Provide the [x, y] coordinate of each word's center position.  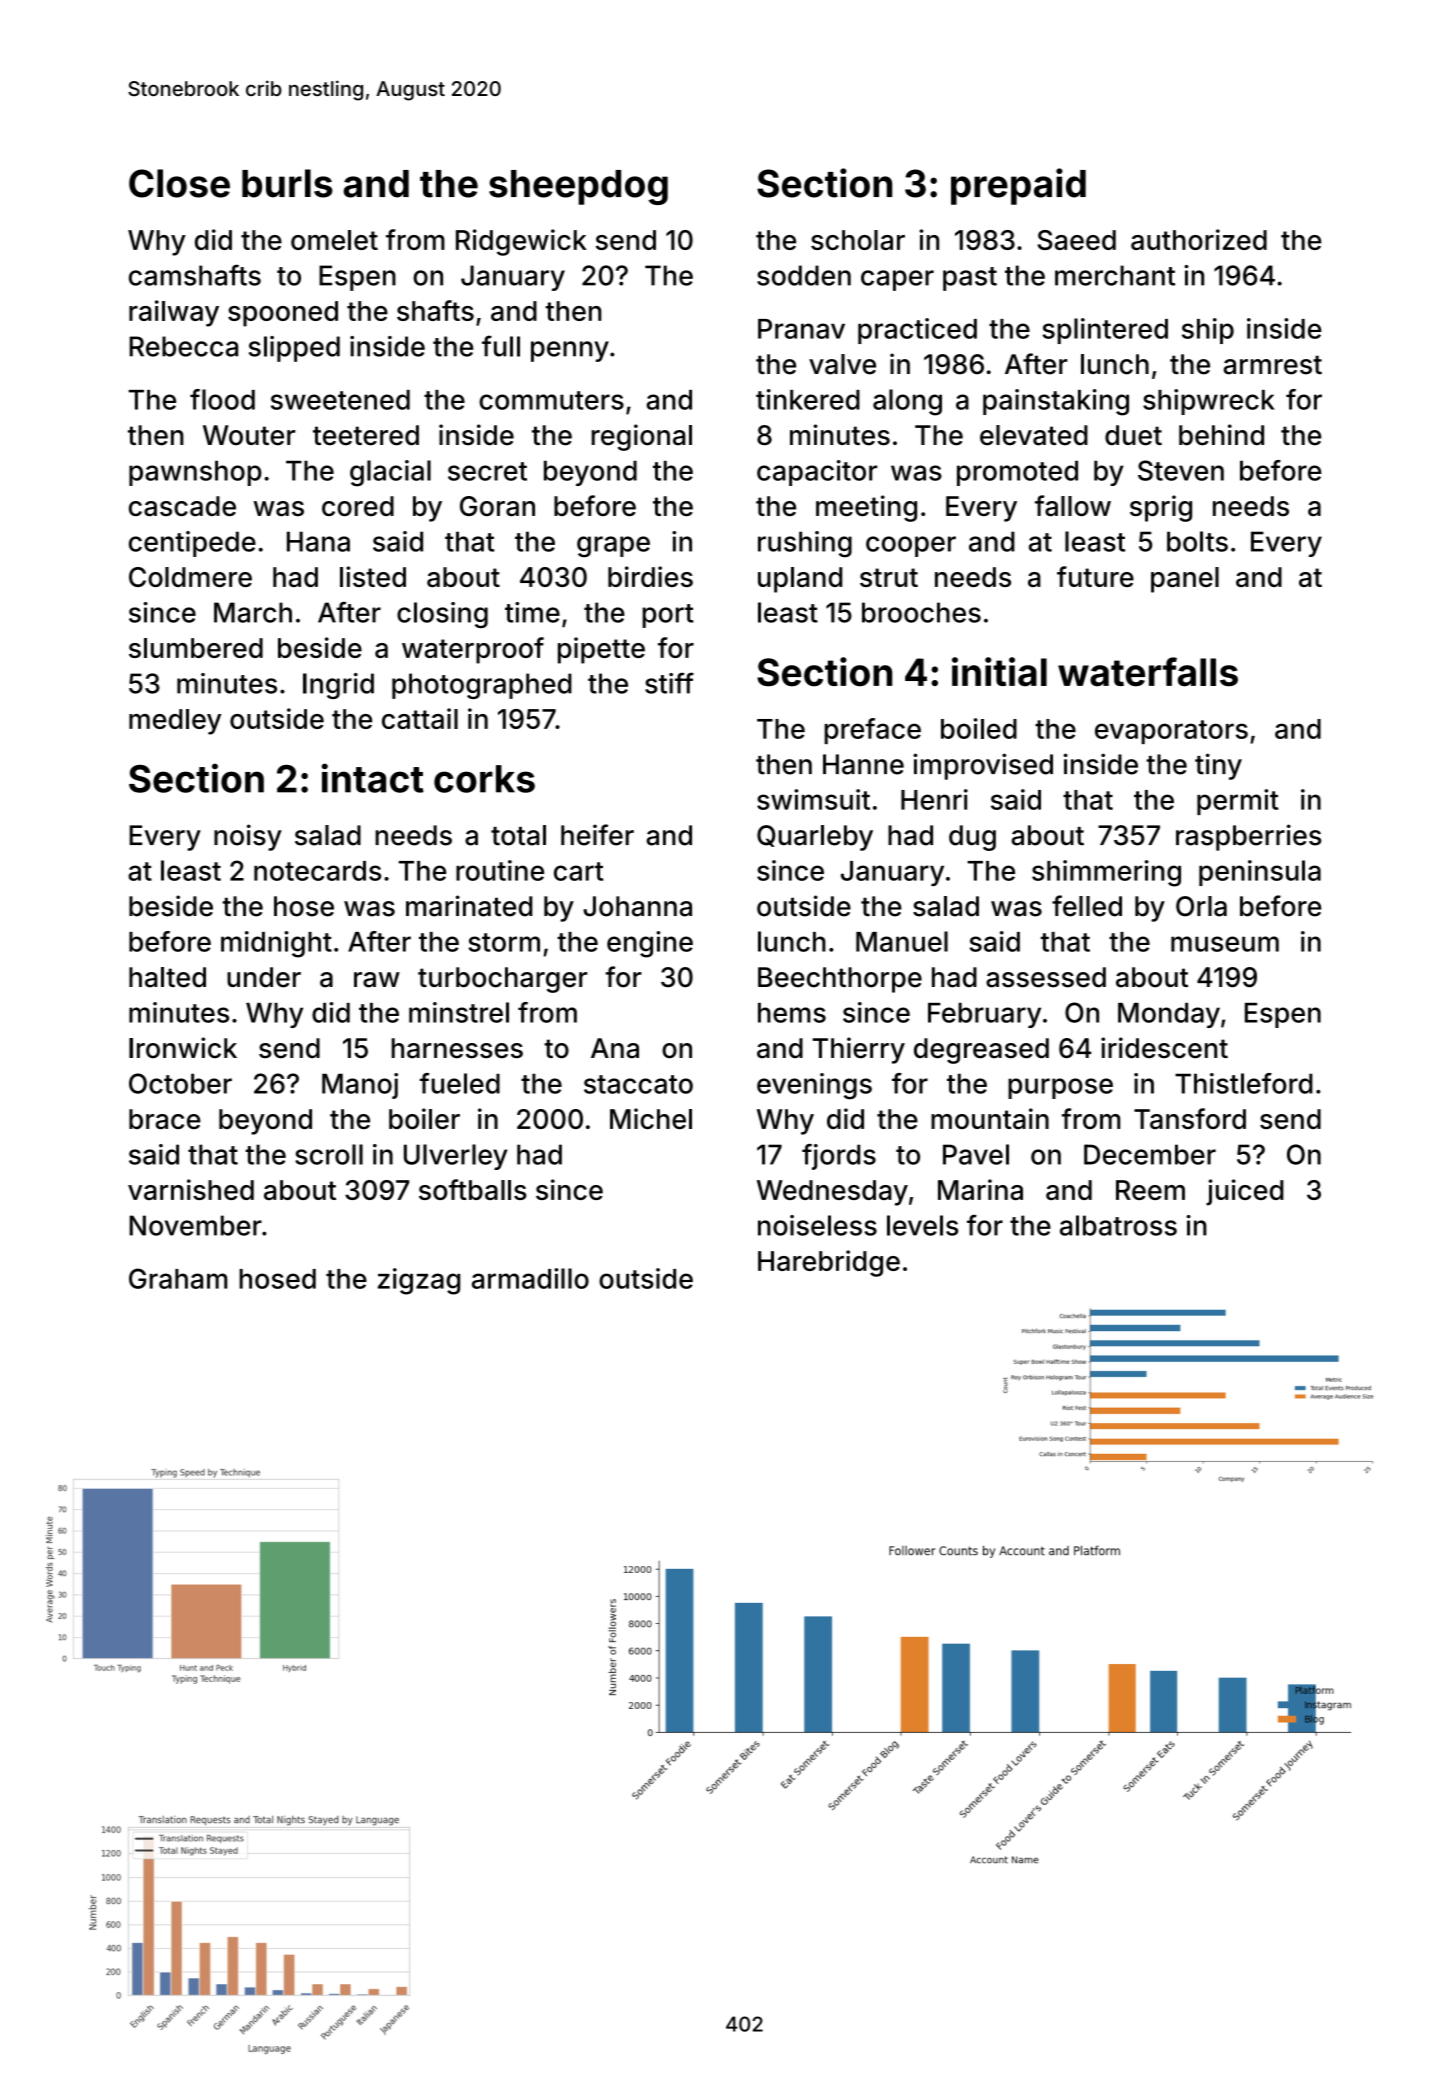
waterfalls [1148, 672]
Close [179, 183]
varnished [191, 1189]
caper [897, 280]
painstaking [1056, 402]
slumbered [196, 648]
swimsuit [813, 799]
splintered [1105, 331]
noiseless [817, 1225]
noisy [248, 837]
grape [613, 547]
